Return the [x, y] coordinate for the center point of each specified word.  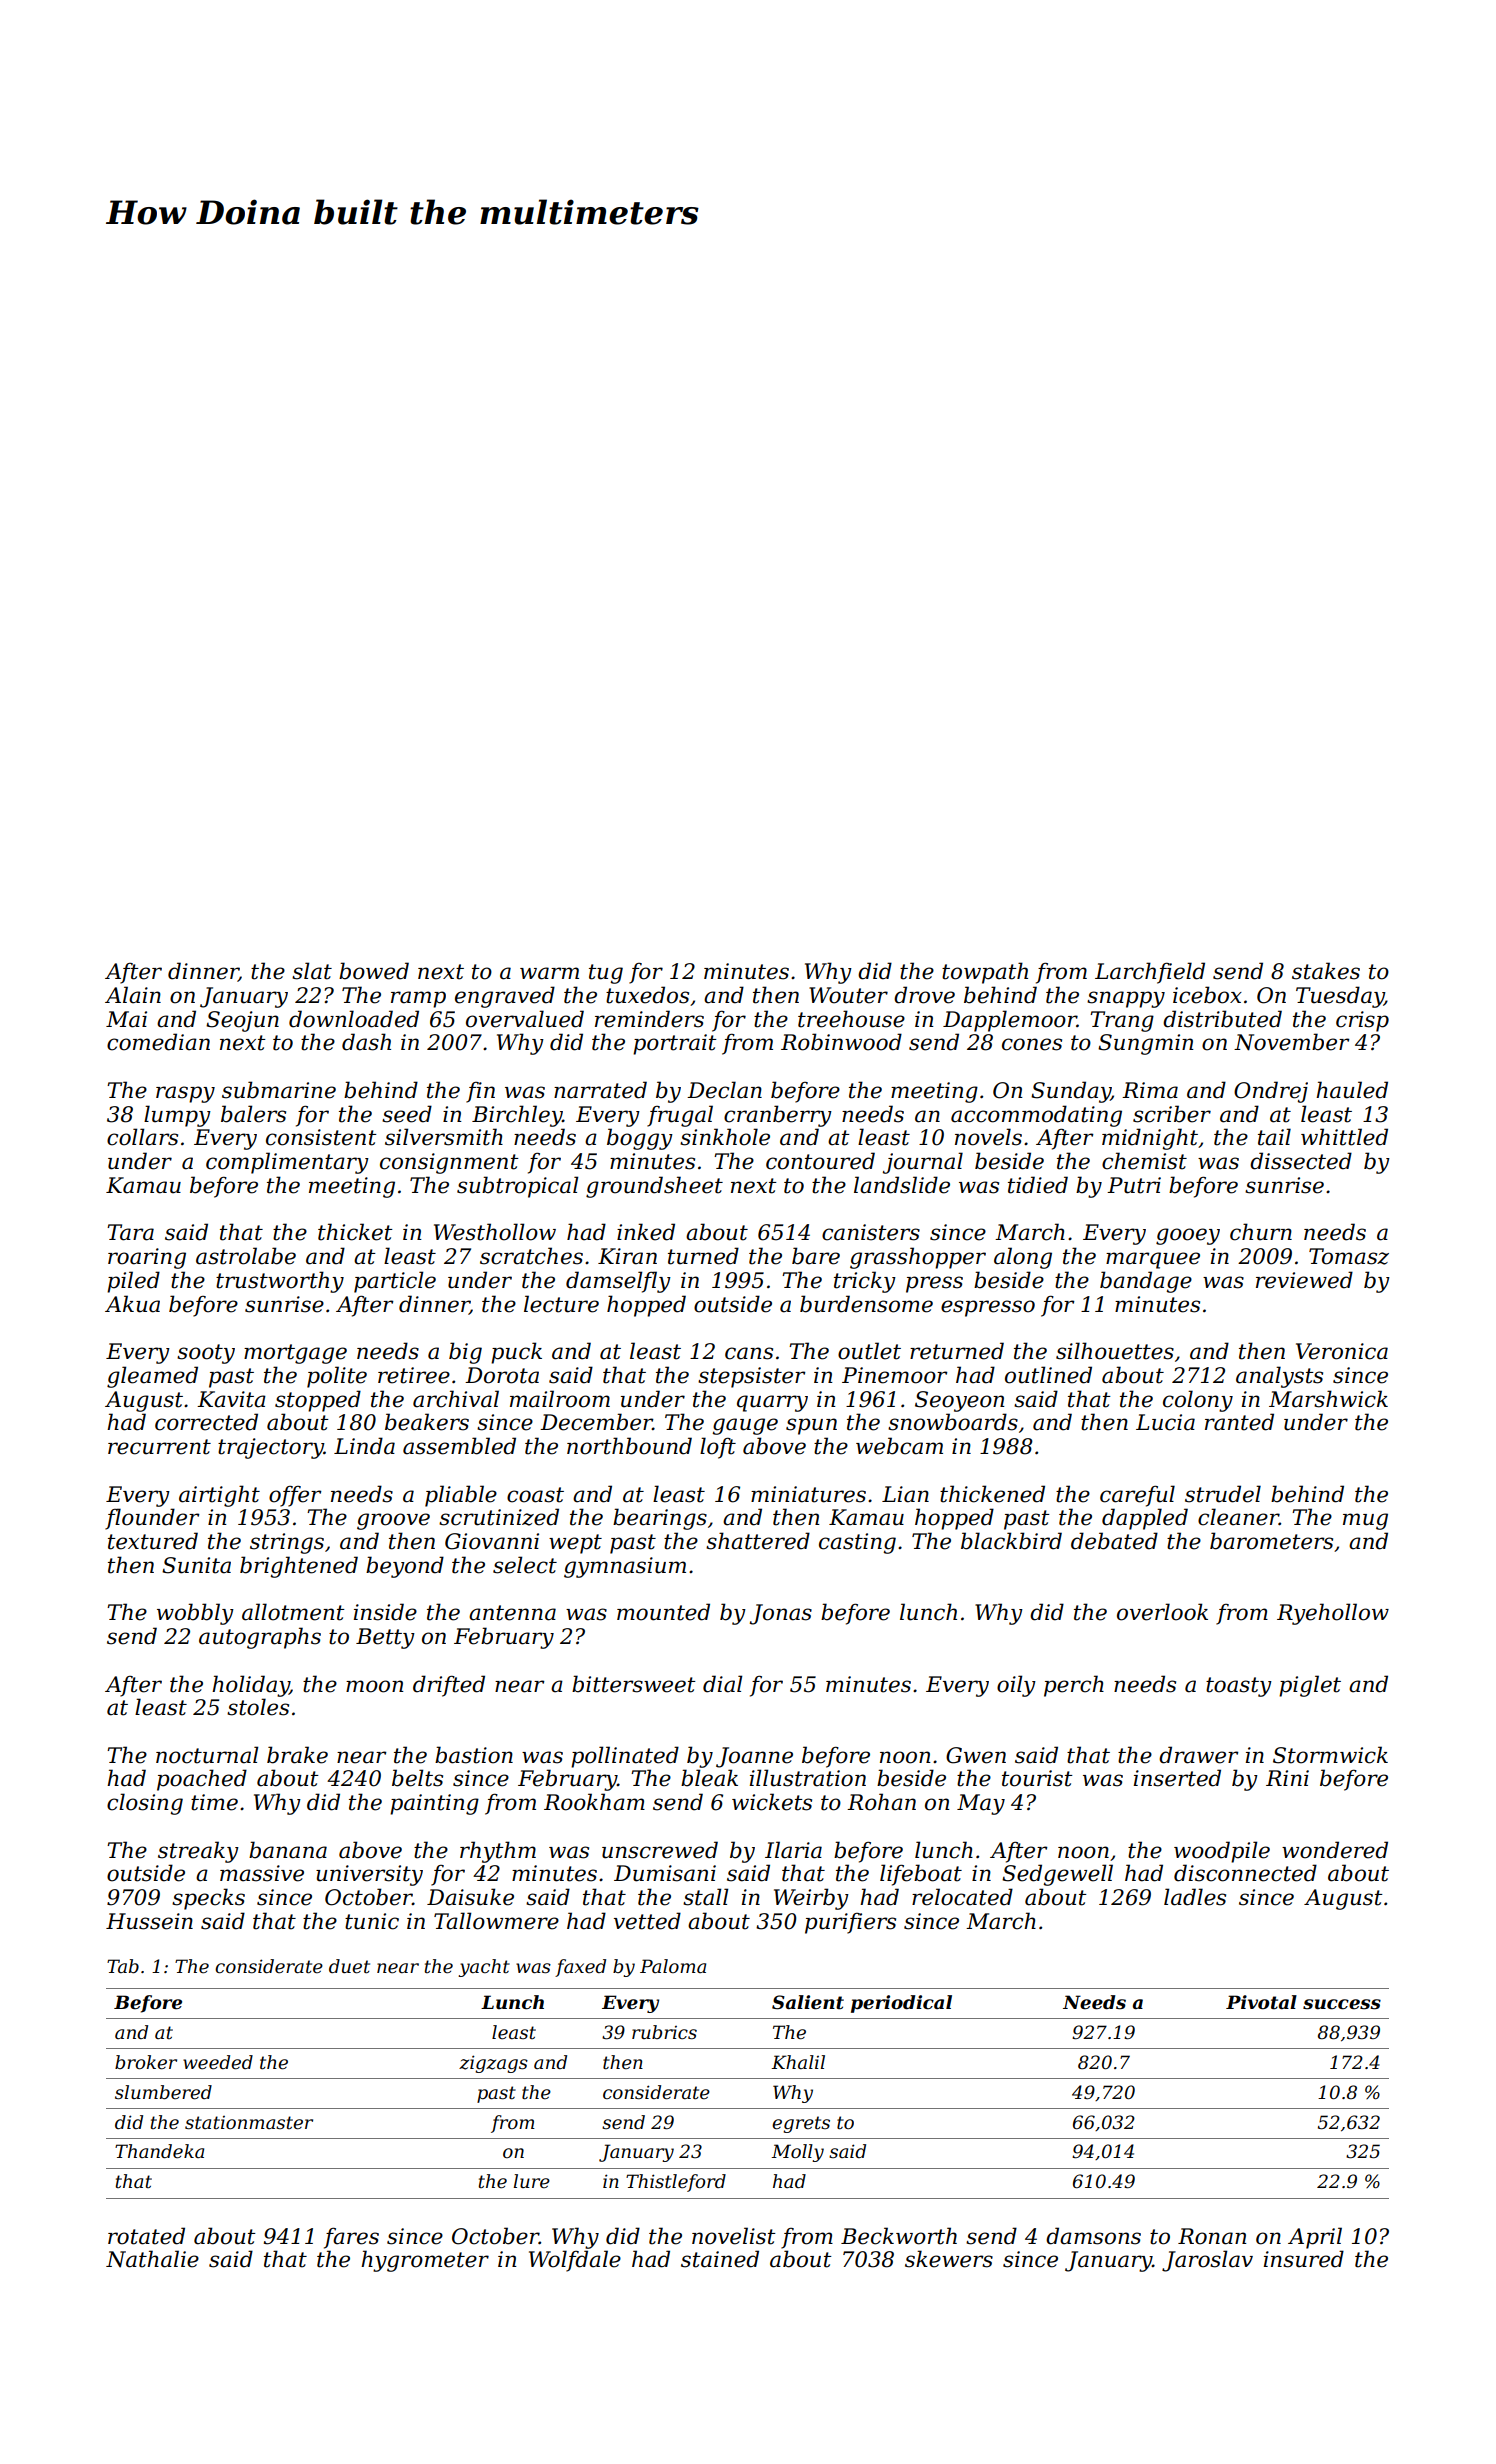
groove [393, 1521]
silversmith [444, 1137]
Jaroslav [1207, 2261]
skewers [949, 2259]
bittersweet [634, 1684]
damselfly [618, 1282]
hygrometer [425, 2261]
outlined [1048, 1375]
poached [202, 1780]
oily [1016, 1686]
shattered [758, 1541]
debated [1114, 1541]
